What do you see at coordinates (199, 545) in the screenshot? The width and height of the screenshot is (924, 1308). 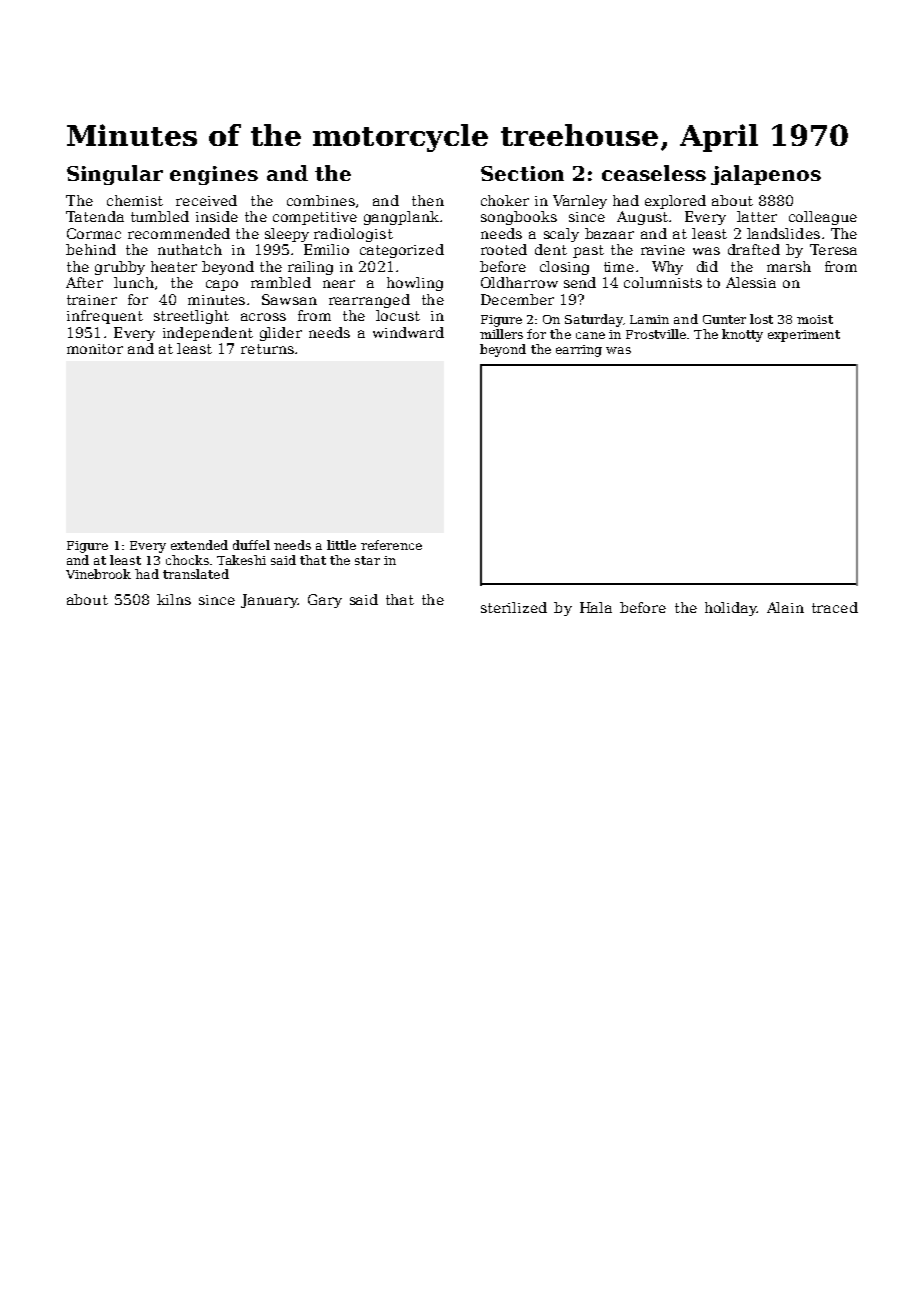 I see `extended` at bounding box center [199, 545].
